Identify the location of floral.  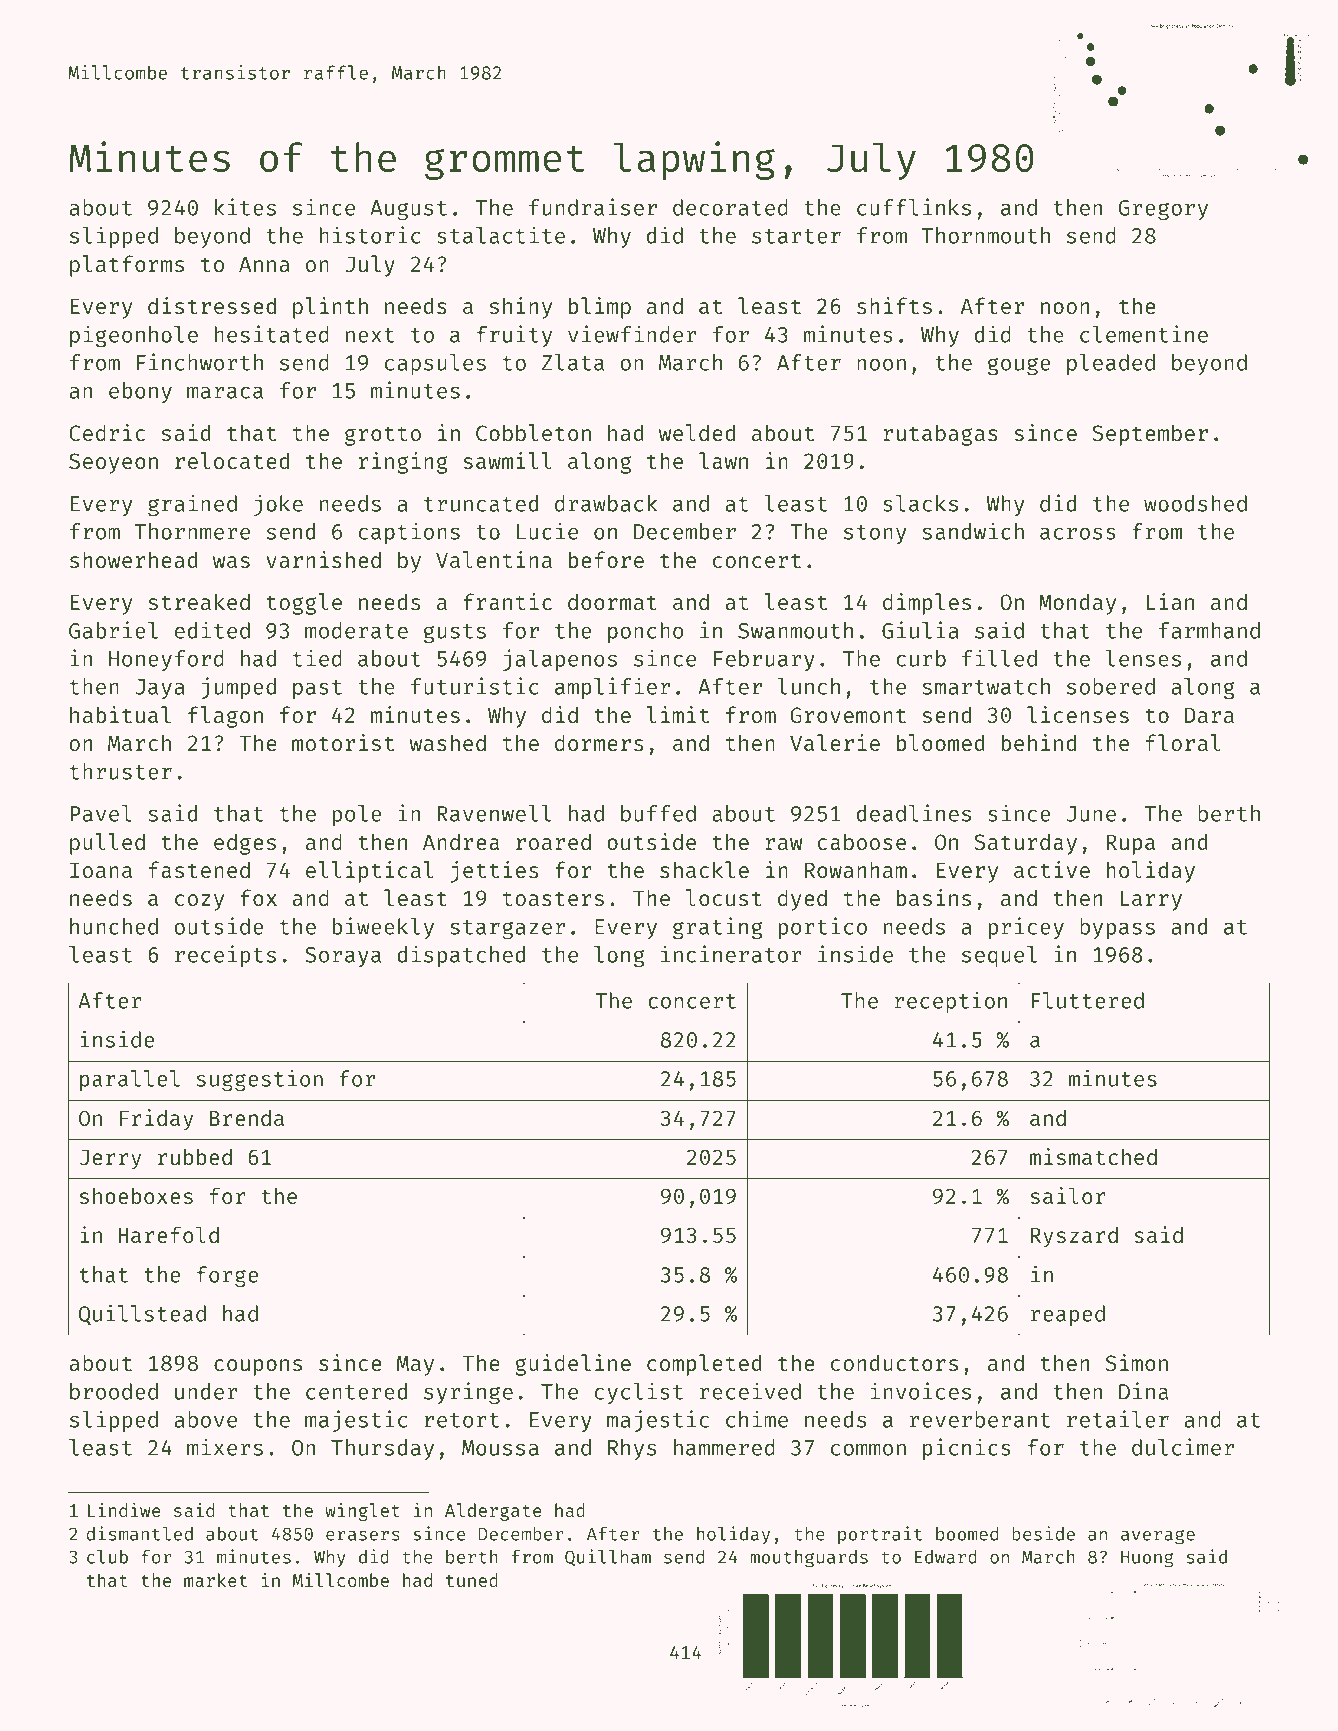
(1183, 742).
